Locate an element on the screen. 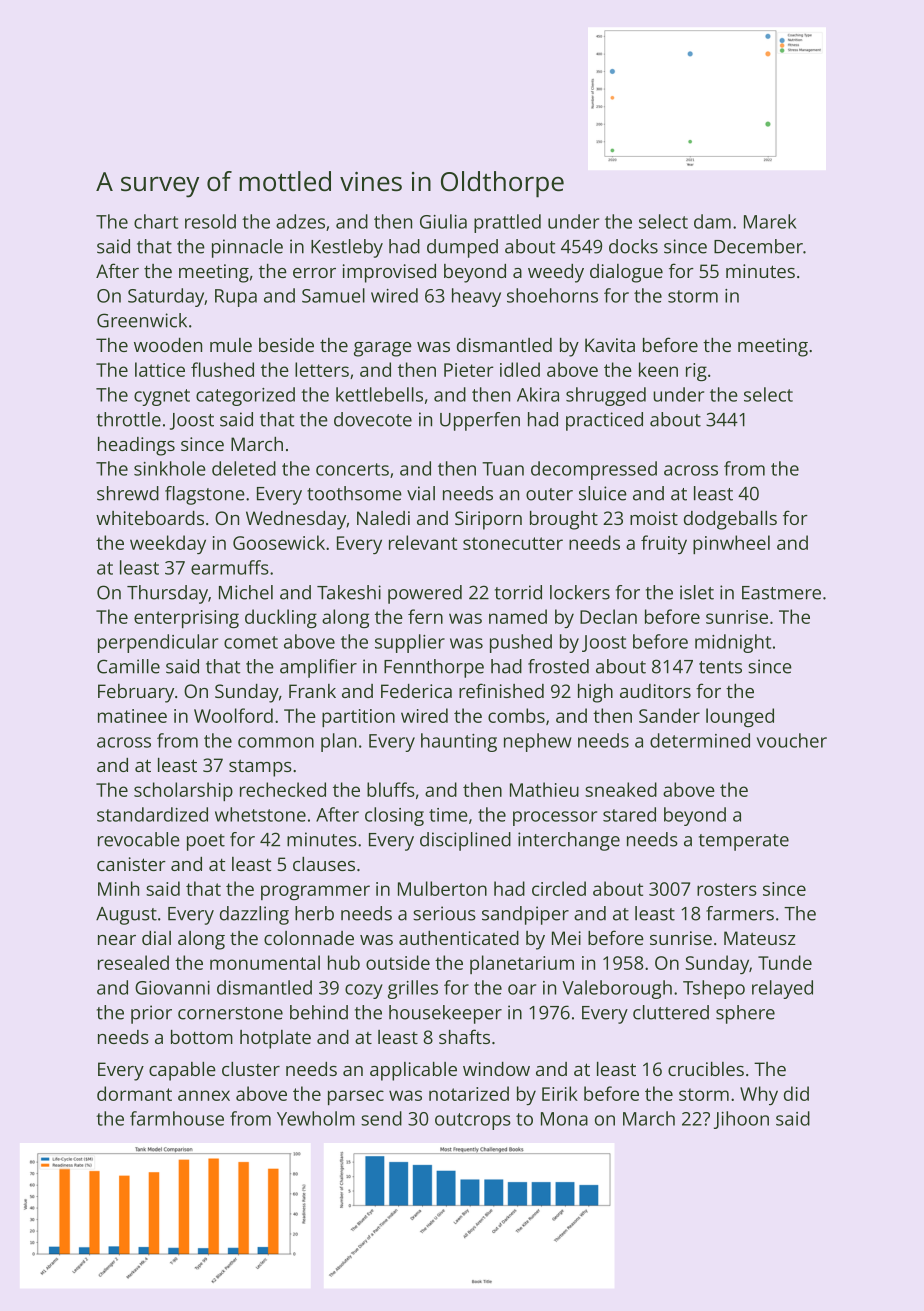  shrugged is located at coordinates (606, 396).
